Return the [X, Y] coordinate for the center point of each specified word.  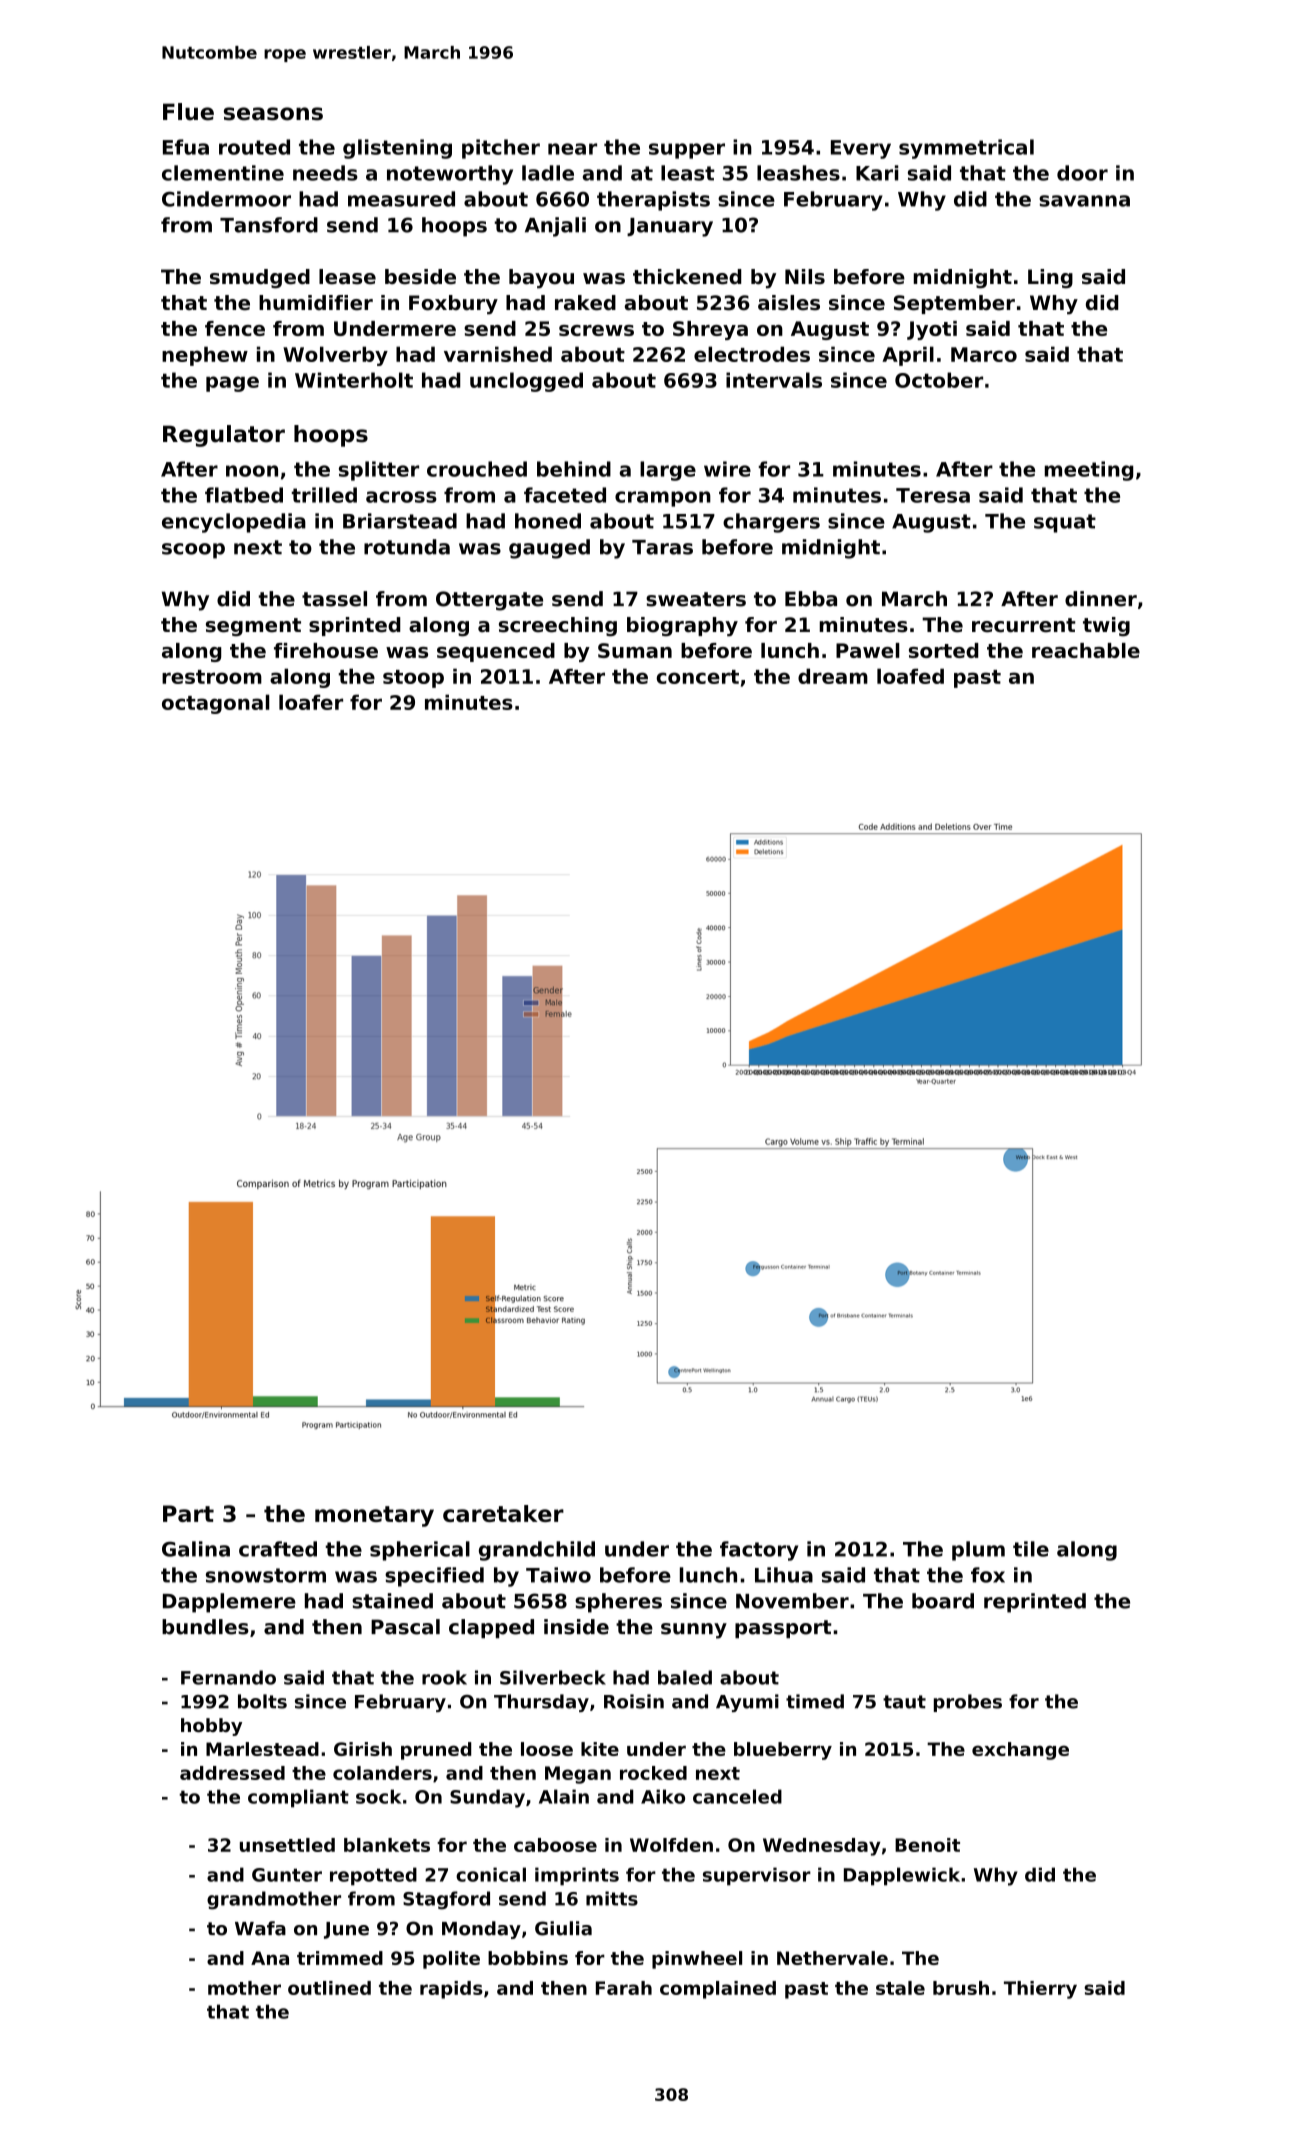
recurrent [1024, 625]
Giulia [563, 1928]
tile [1031, 1549]
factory [759, 1551]
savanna [1084, 201]
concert [697, 677]
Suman [635, 650]
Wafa [260, 1928]
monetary [374, 1516]
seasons [273, 114]
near [572, 149]
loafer [311, 702]
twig [1106, 626]
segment [253, 627]
